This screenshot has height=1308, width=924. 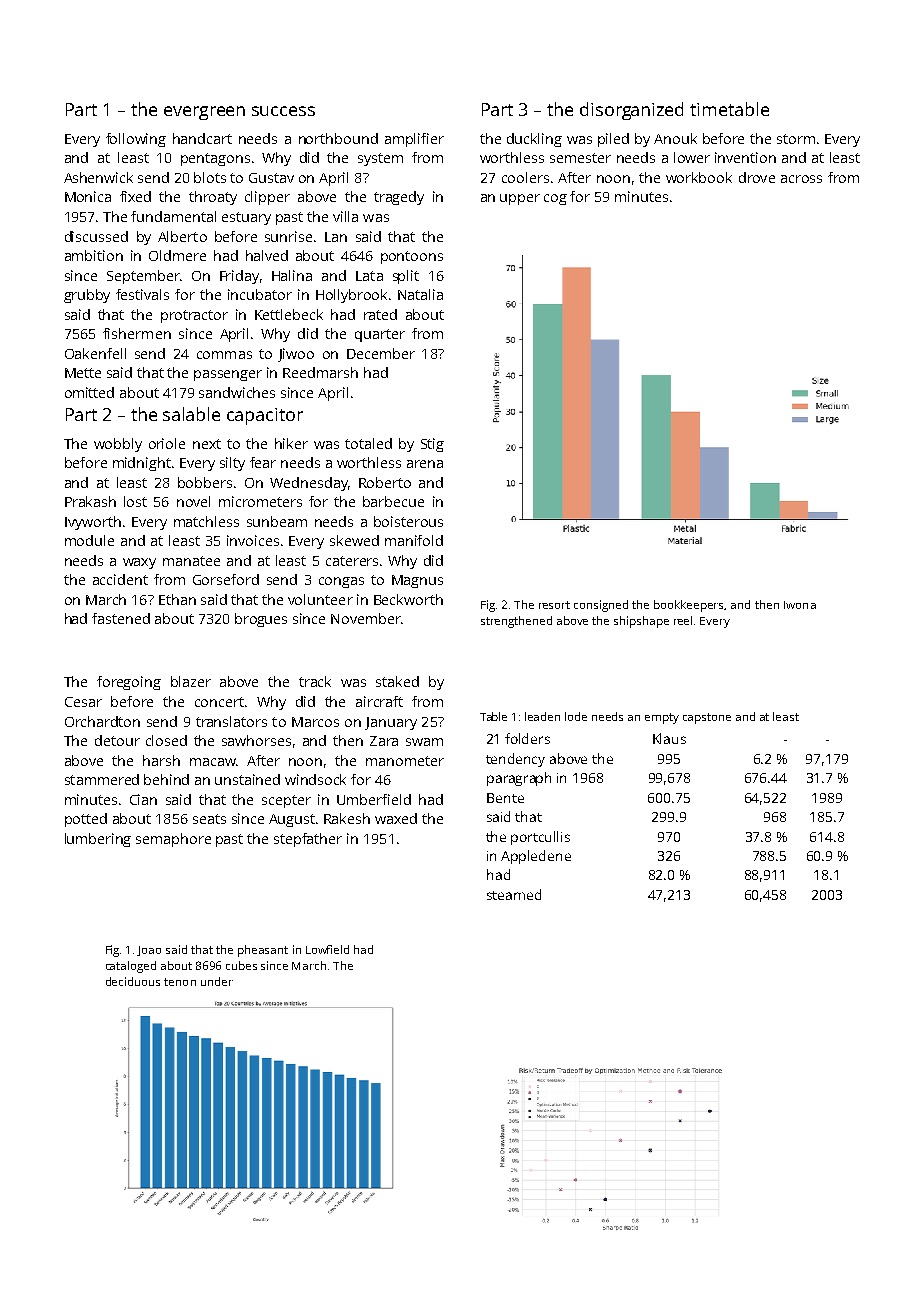 What do you see at coordinates (555, 199) in the screenshot?
I see `cog` at bounding box center [555, 199].
